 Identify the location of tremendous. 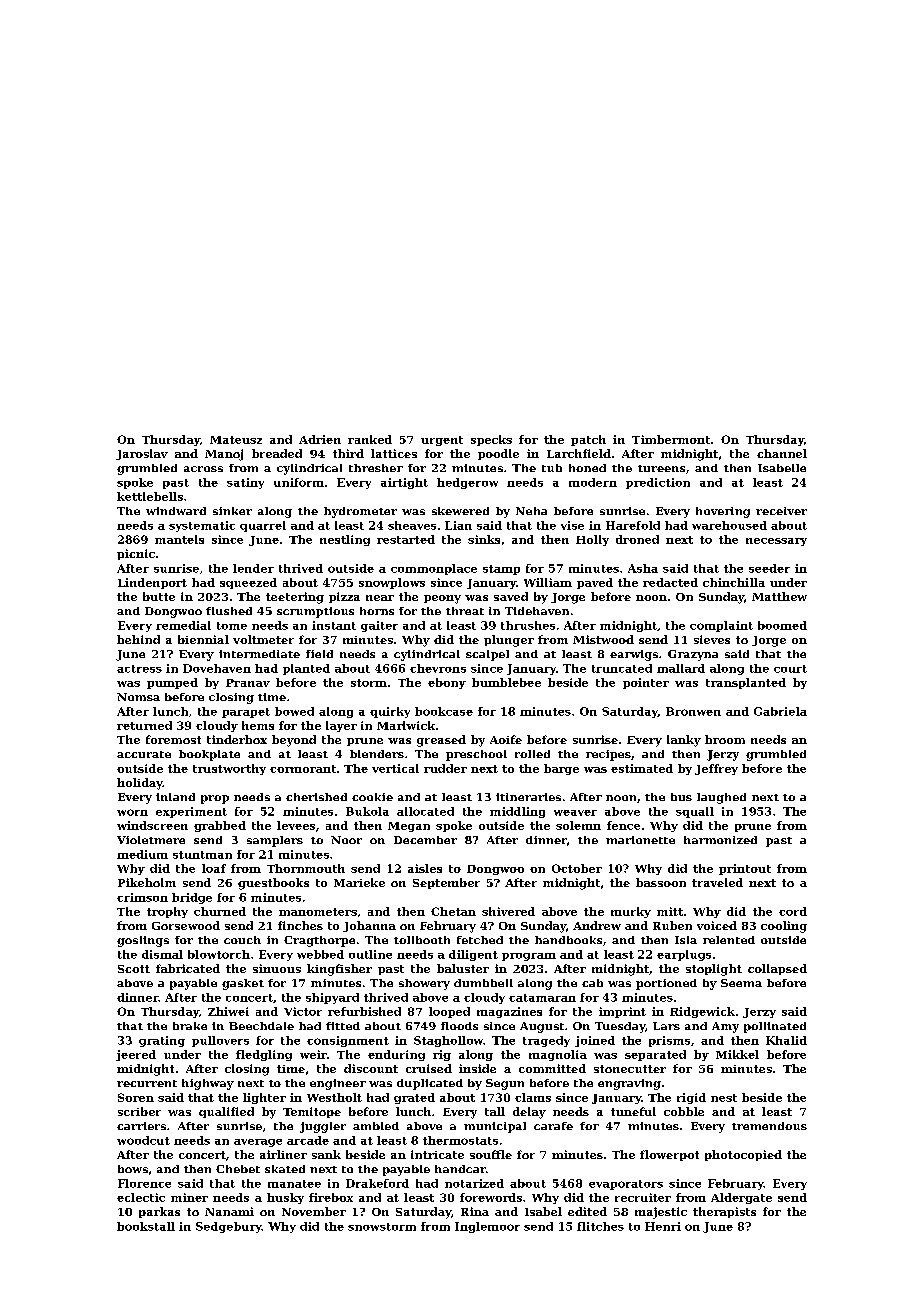
(769, 1126).
